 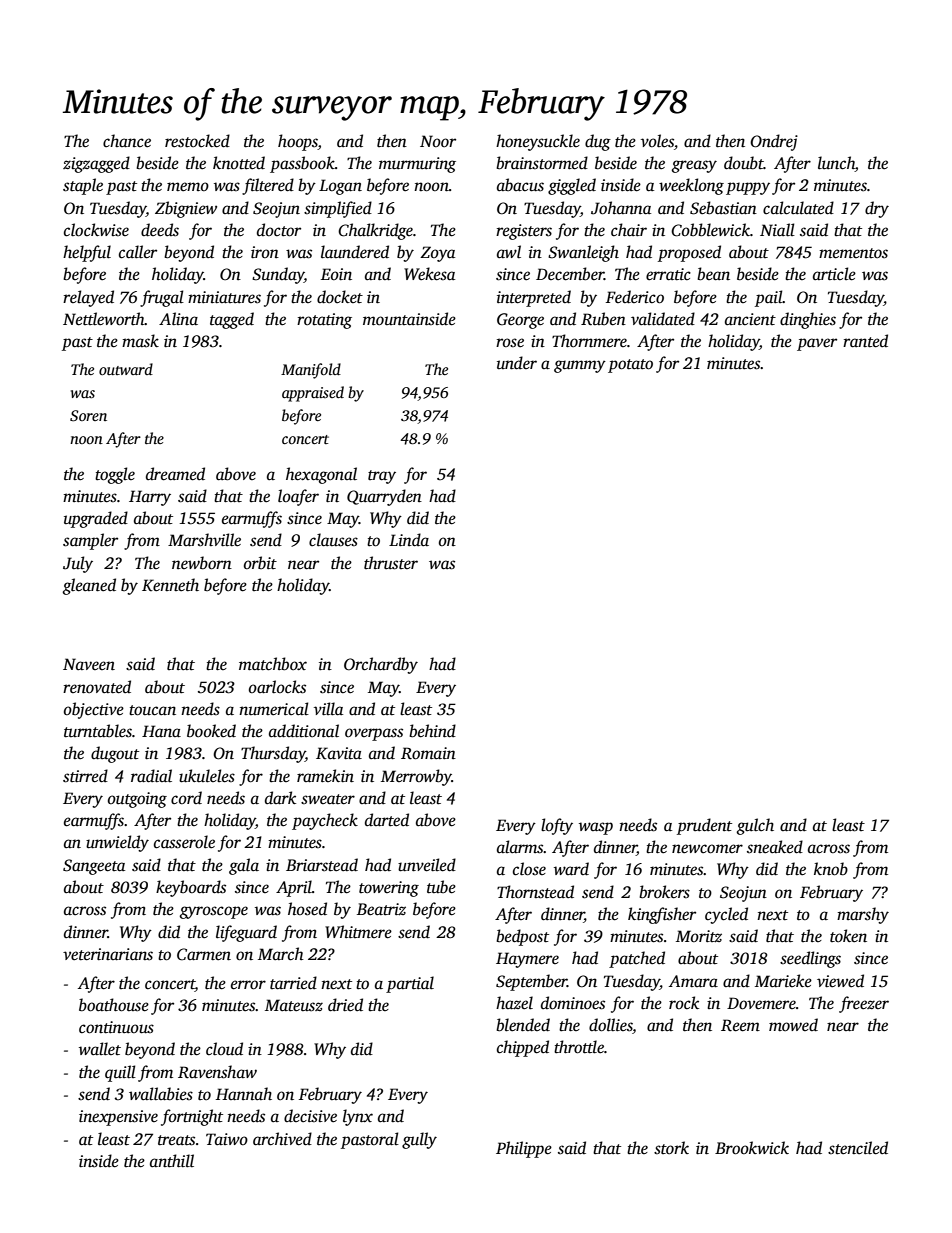 What do you see at coordinates (752, 1148) in the screenshot?
I see `Brookwick` at bounding box center [752, 1148].
